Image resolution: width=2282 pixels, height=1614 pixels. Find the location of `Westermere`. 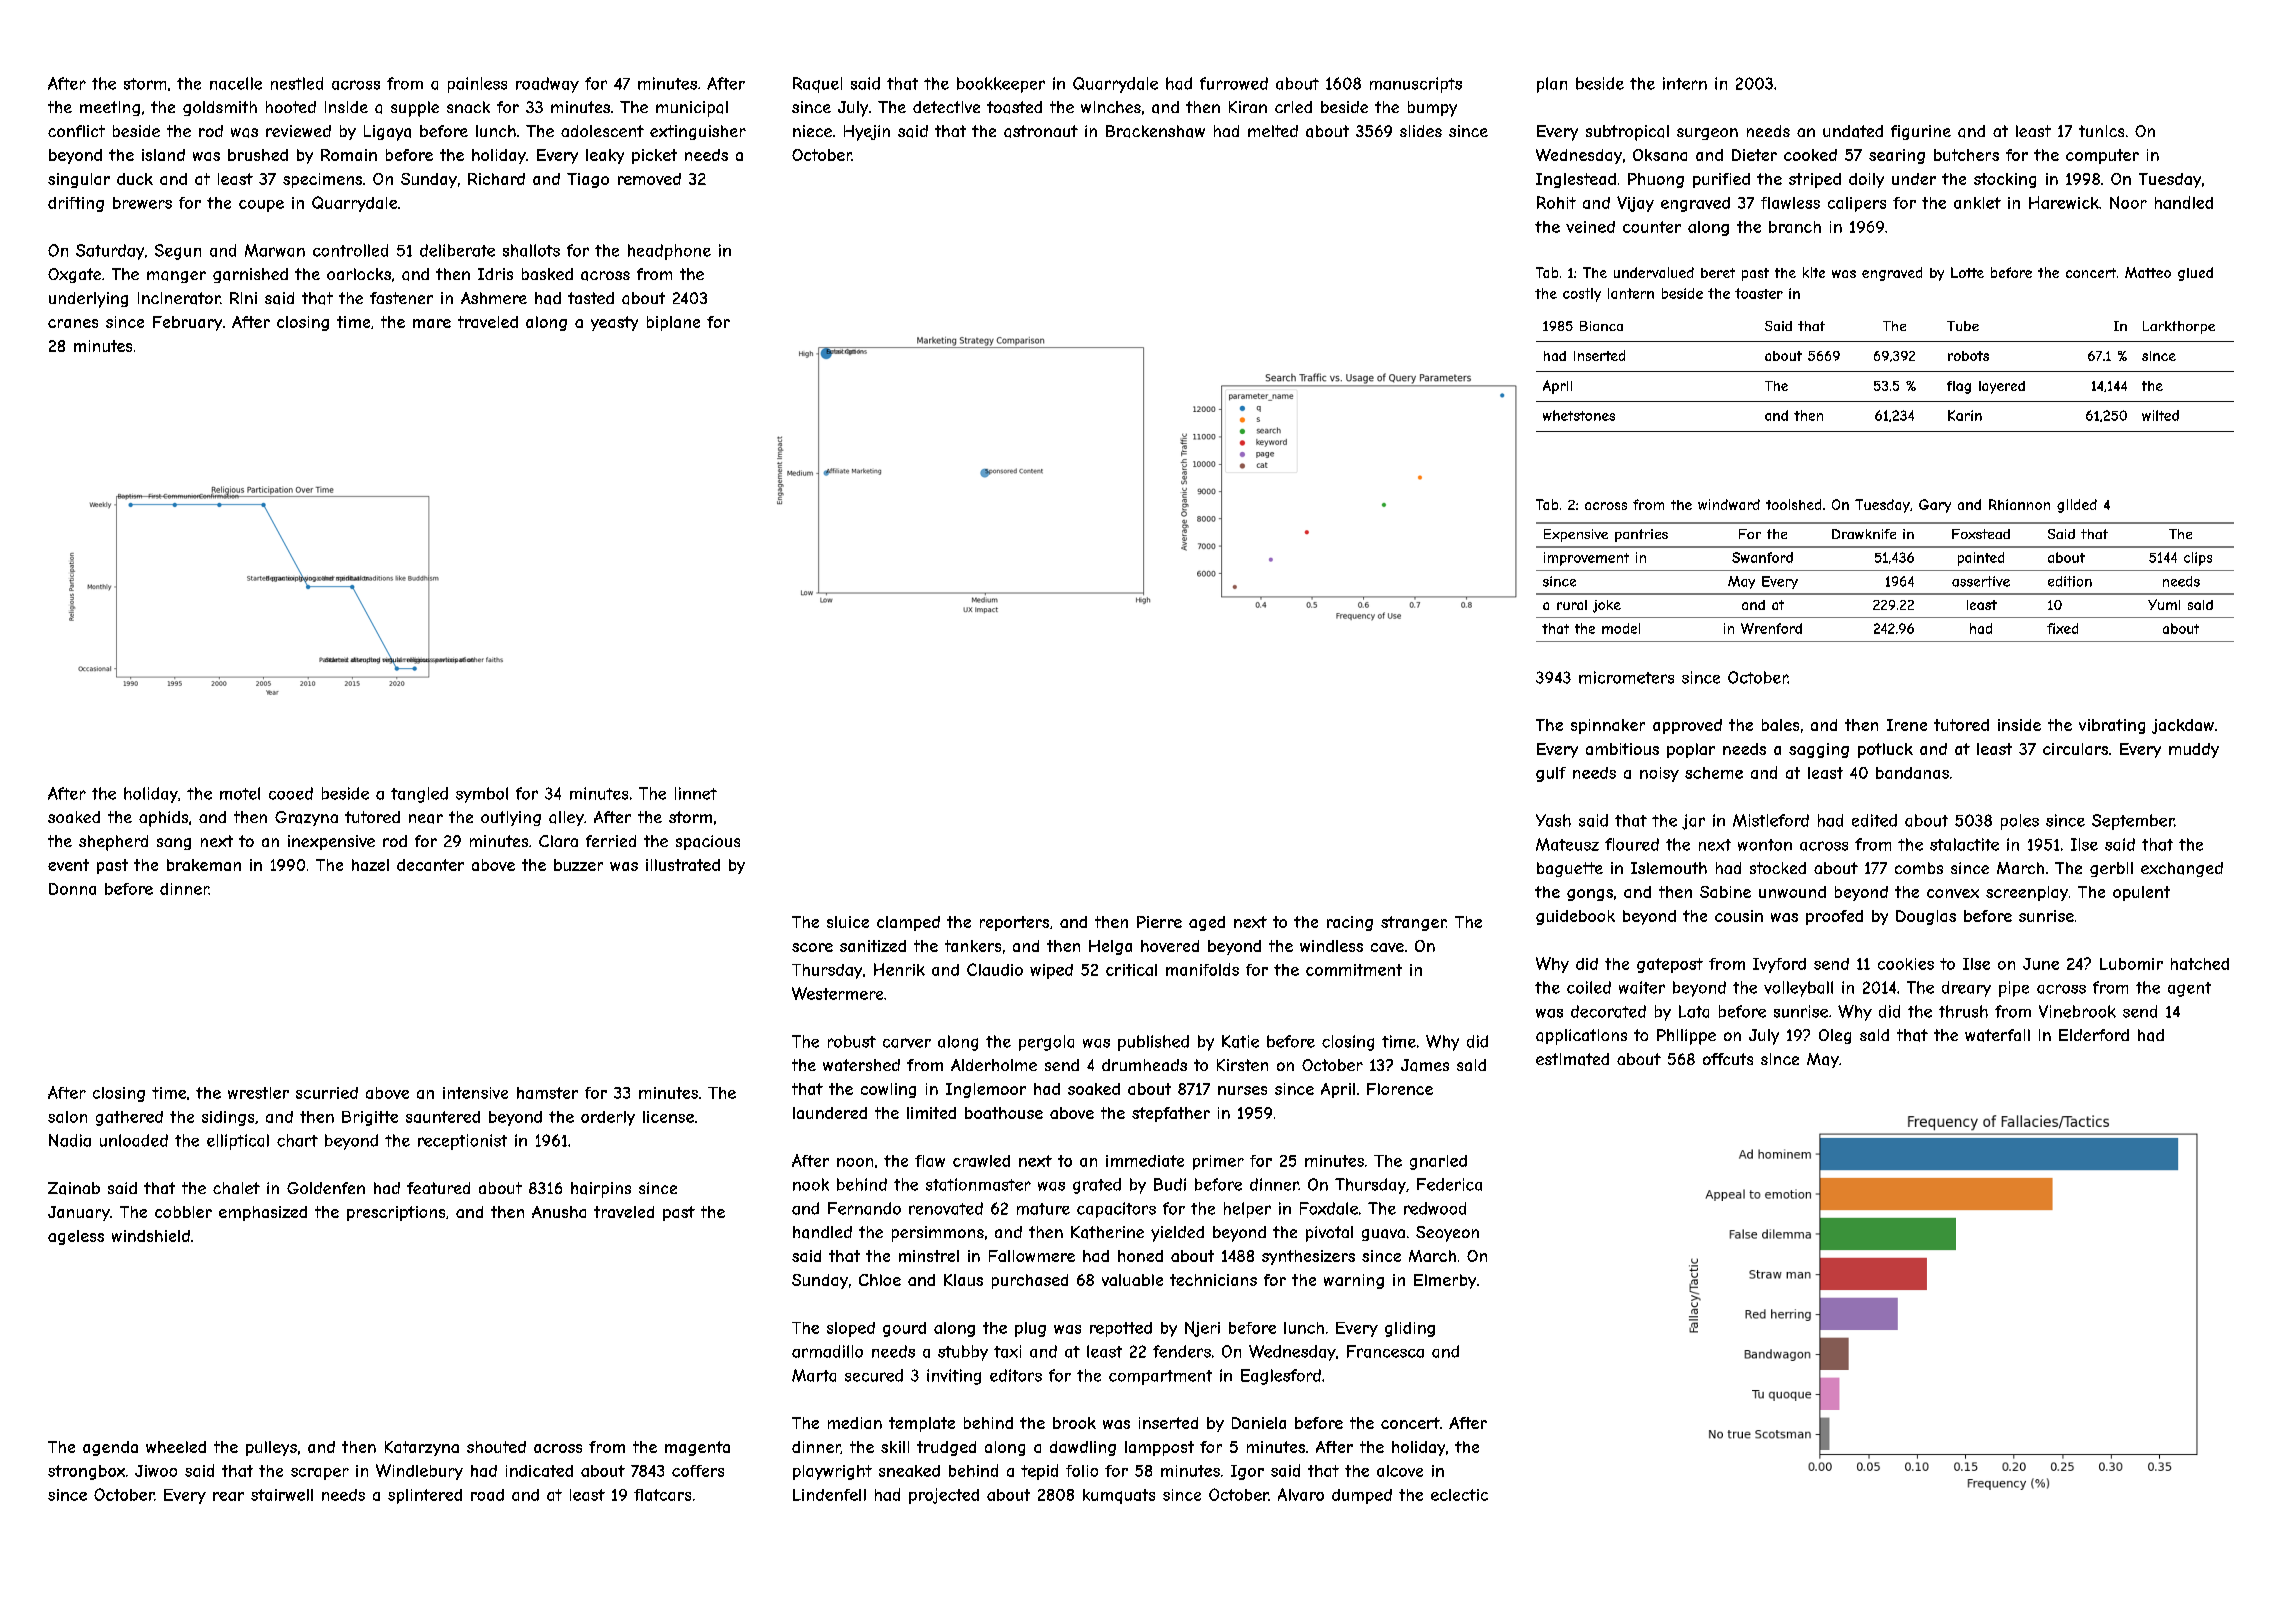

Westermere is located at coordinates (837, 993).
